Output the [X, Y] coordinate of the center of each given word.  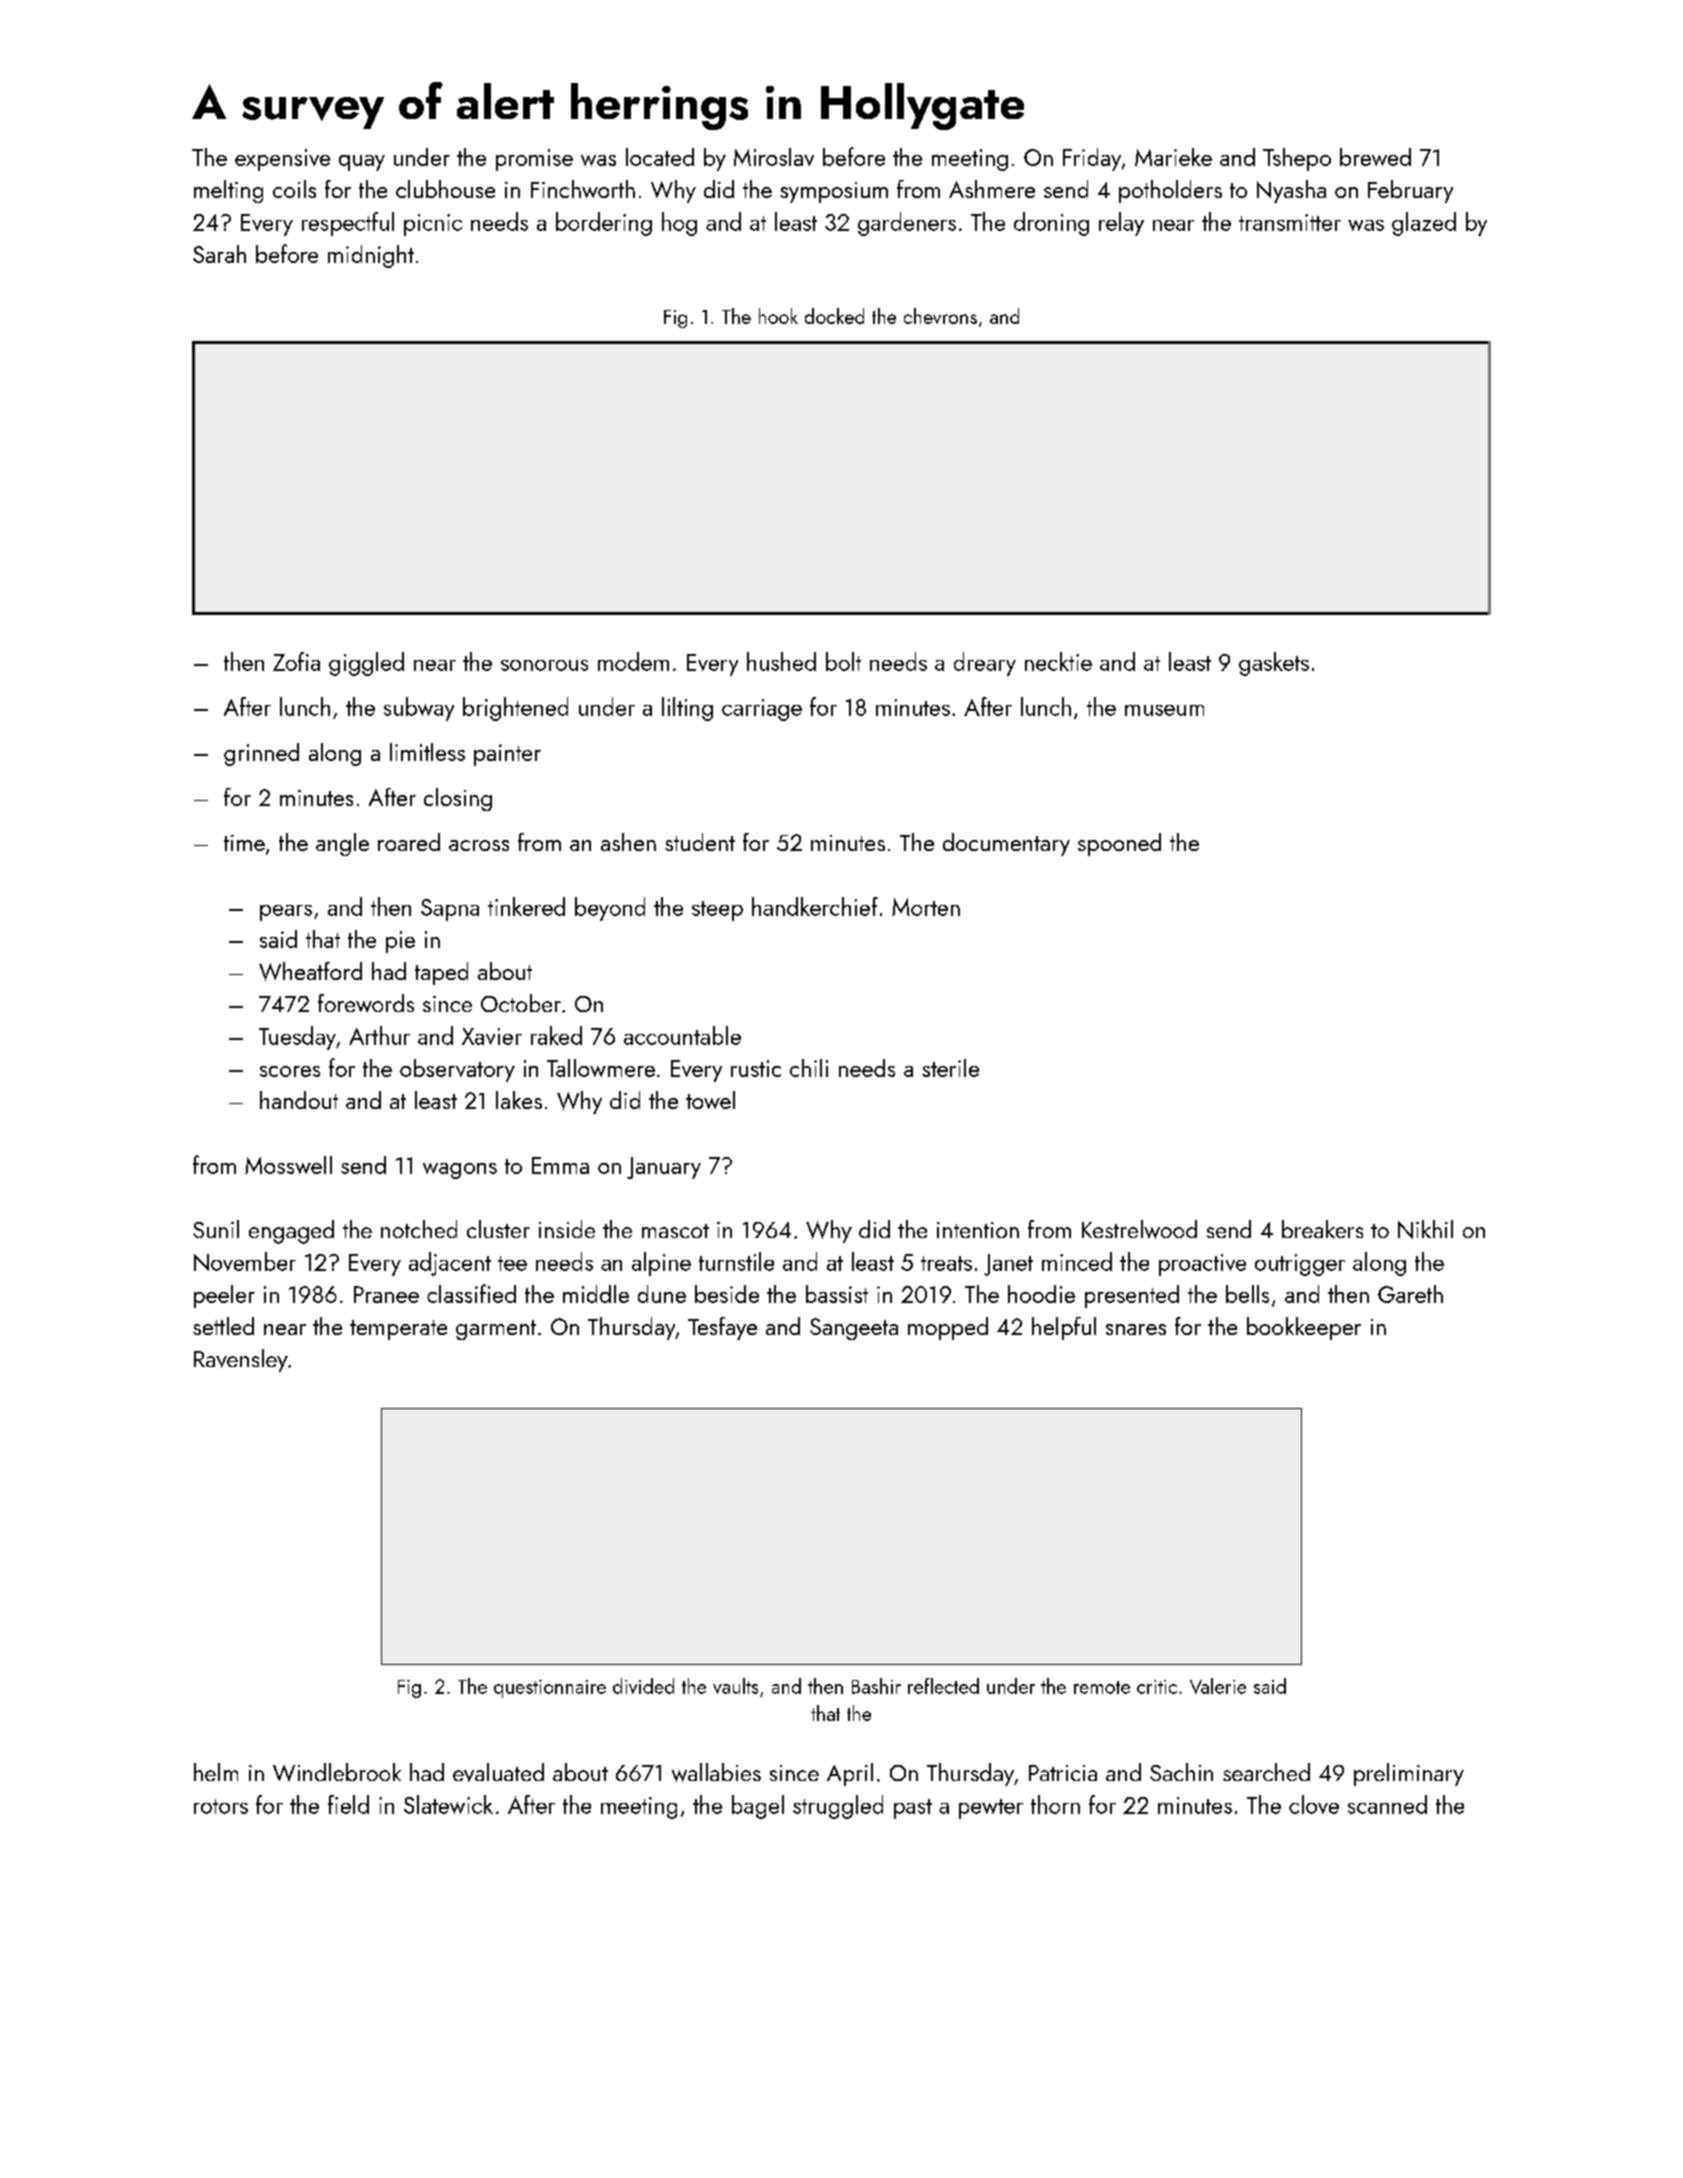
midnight [371, 256]
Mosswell [288, 1165]
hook [778, 316]
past [913, 1809]
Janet [1008, 1265]
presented [1132, 1296]
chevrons [940, 316]
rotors [221, 1806]
